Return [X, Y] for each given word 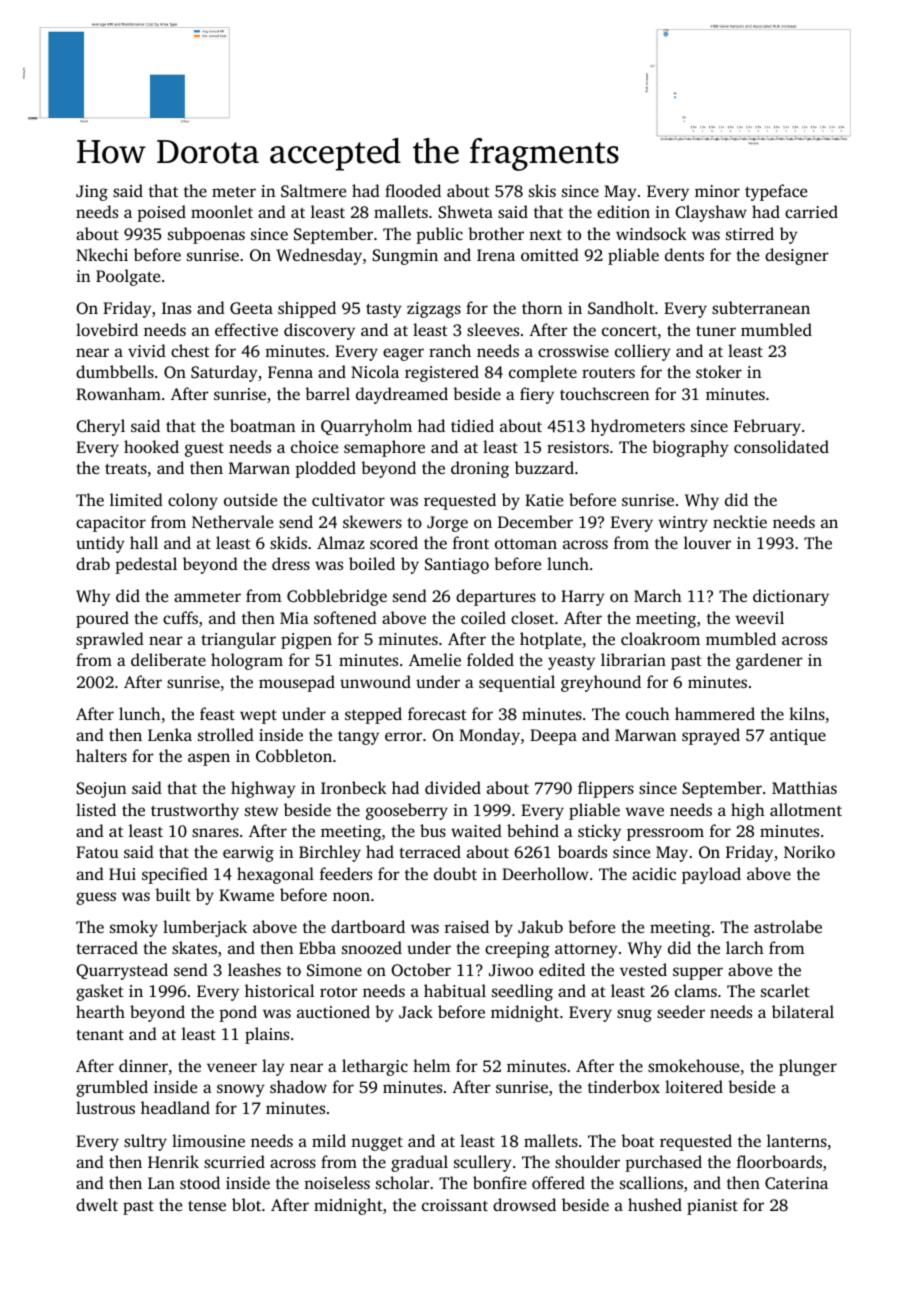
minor [717, 191]
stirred [750, 233]
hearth [100, 1011]
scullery [483, 1163]
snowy [241, 1090]
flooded [413, 190]
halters [101, 755]
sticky [599, 832]
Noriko [809, 851]
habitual [455, 990]
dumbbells [115, 371]
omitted [550, 254]
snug [634, 1015]
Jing [92, 193]
